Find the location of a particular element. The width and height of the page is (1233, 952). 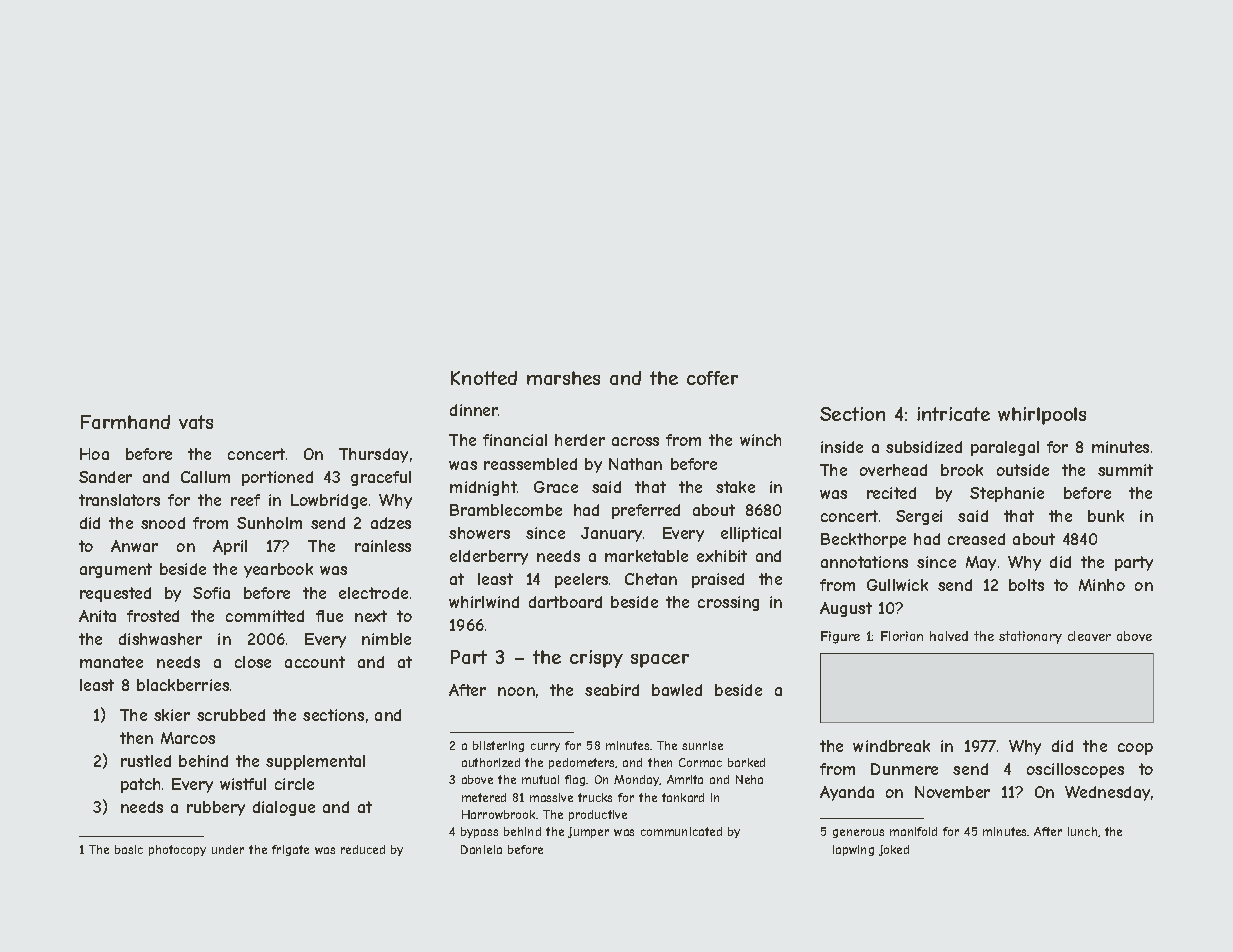

lunch is located at coordinates (1082, 831).
